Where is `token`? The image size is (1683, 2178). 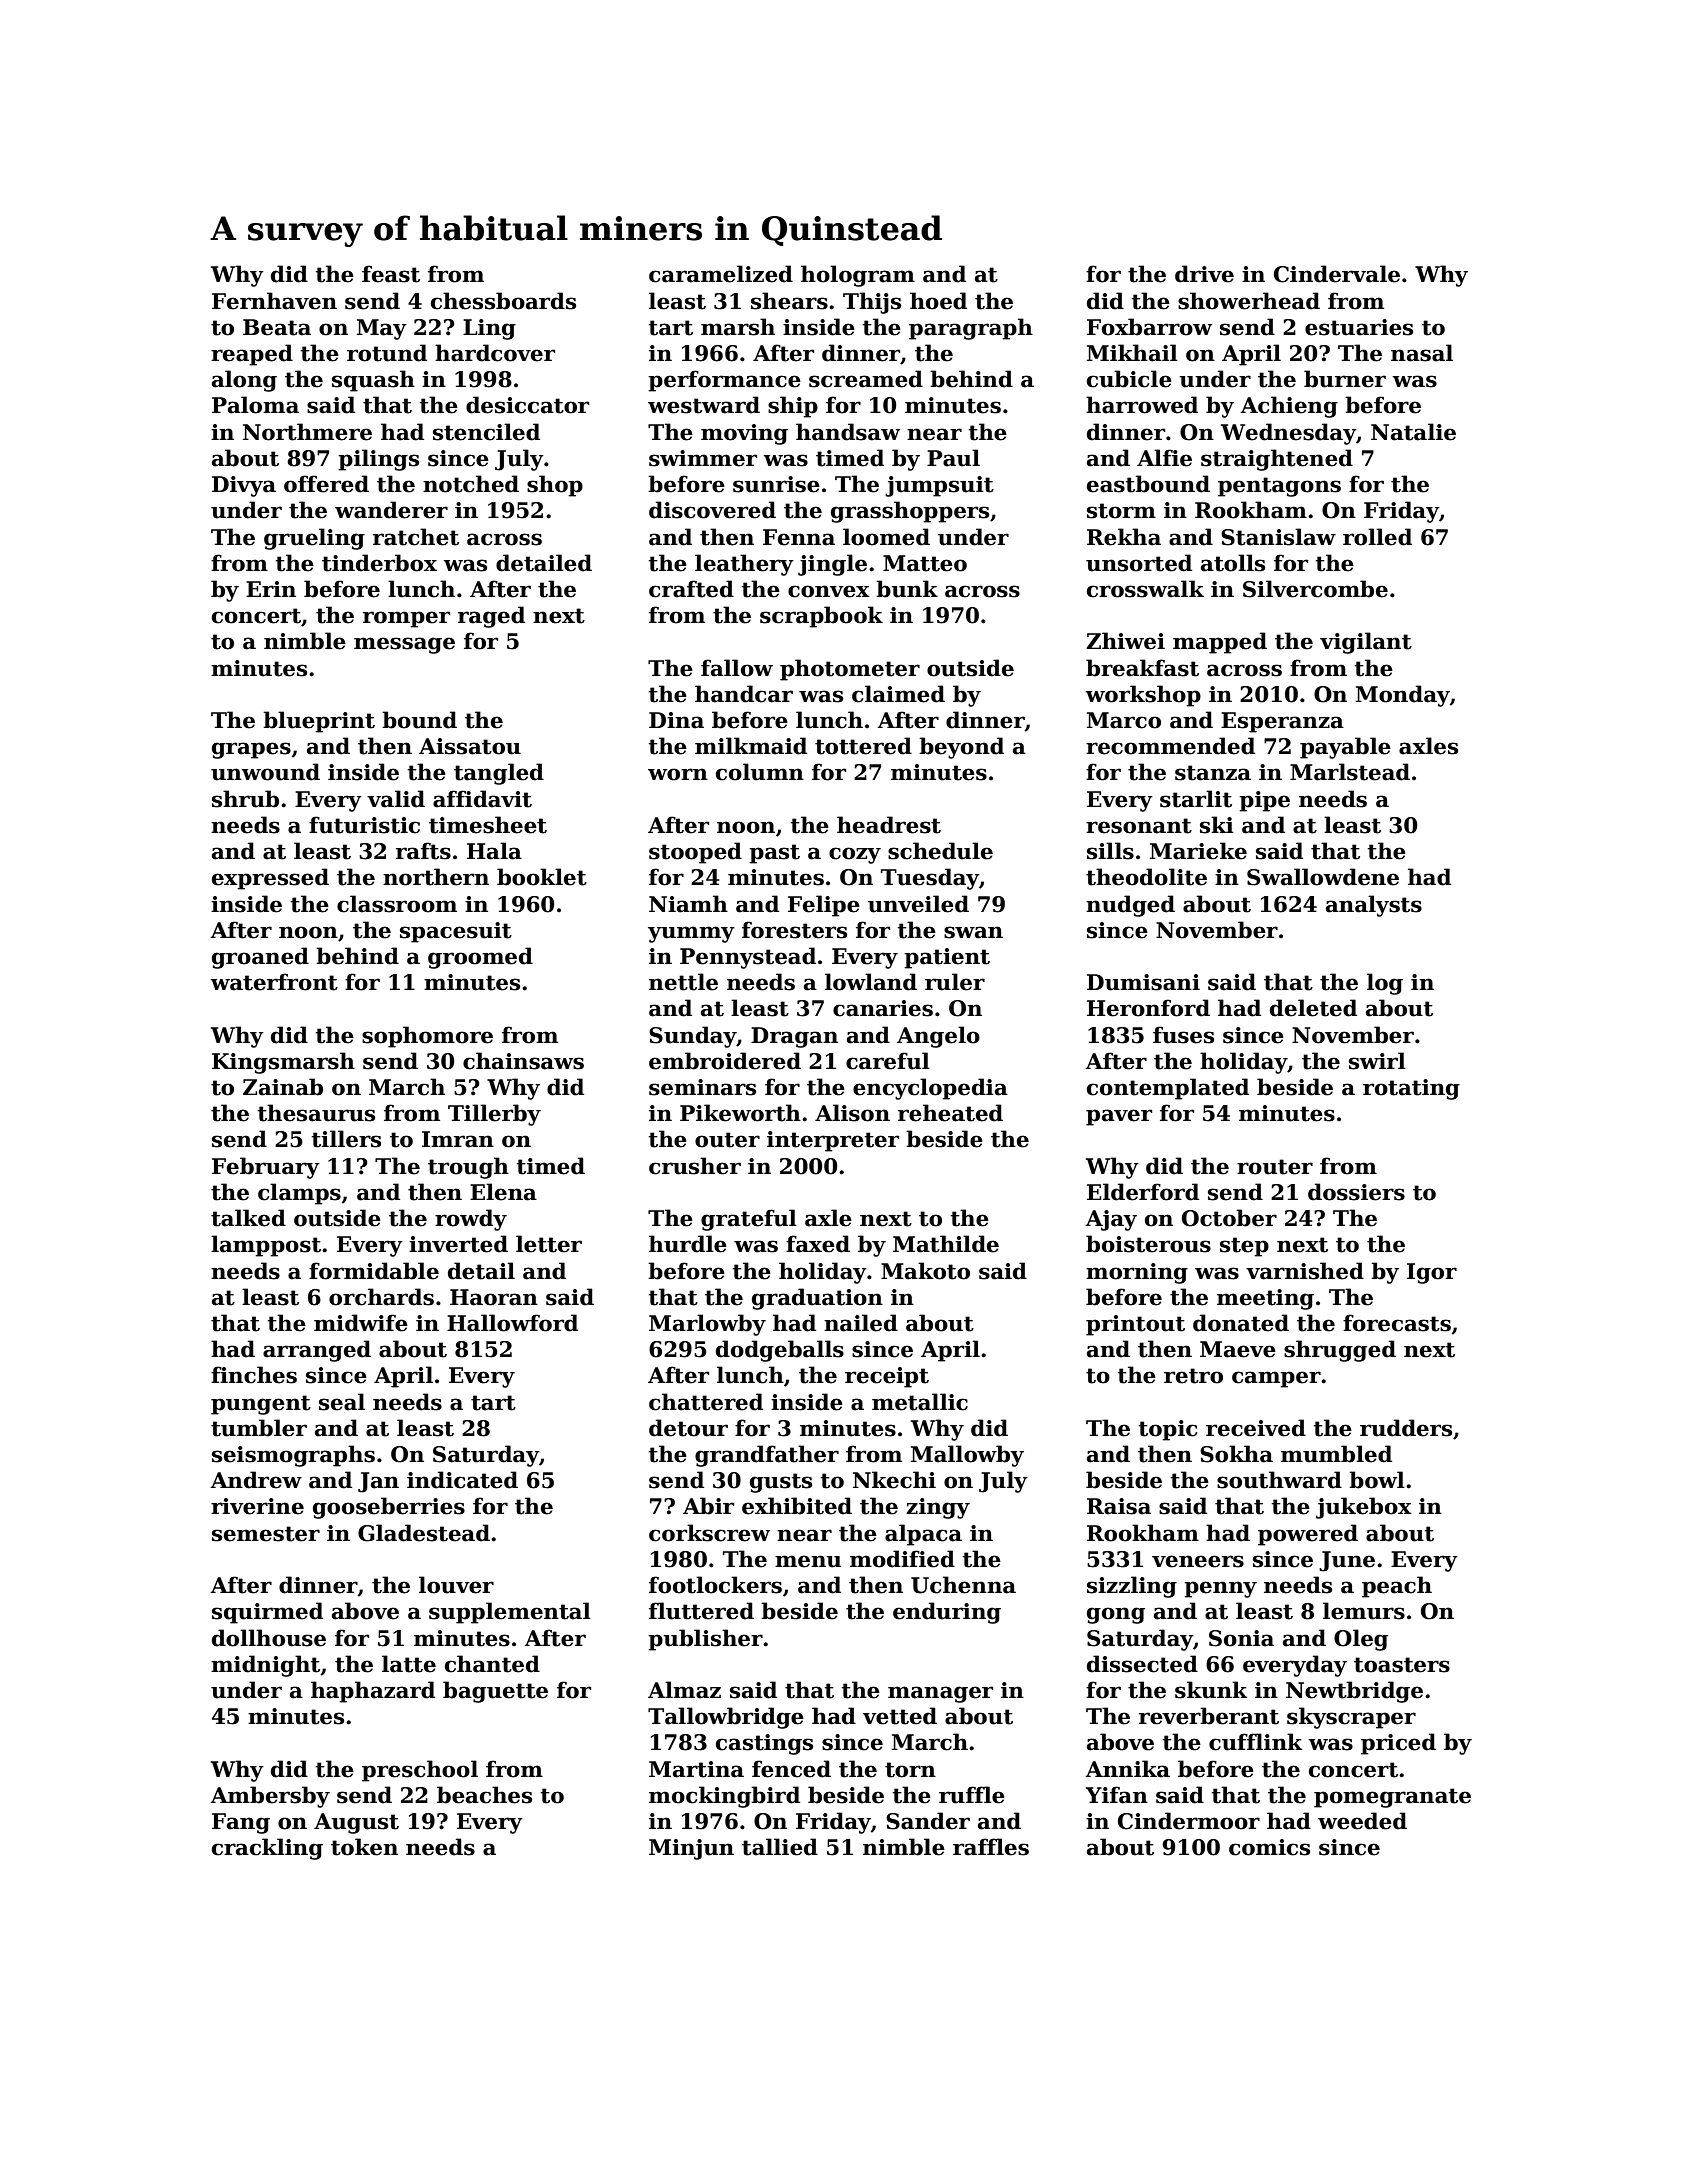 token is located at coordinates (364, 1847).
